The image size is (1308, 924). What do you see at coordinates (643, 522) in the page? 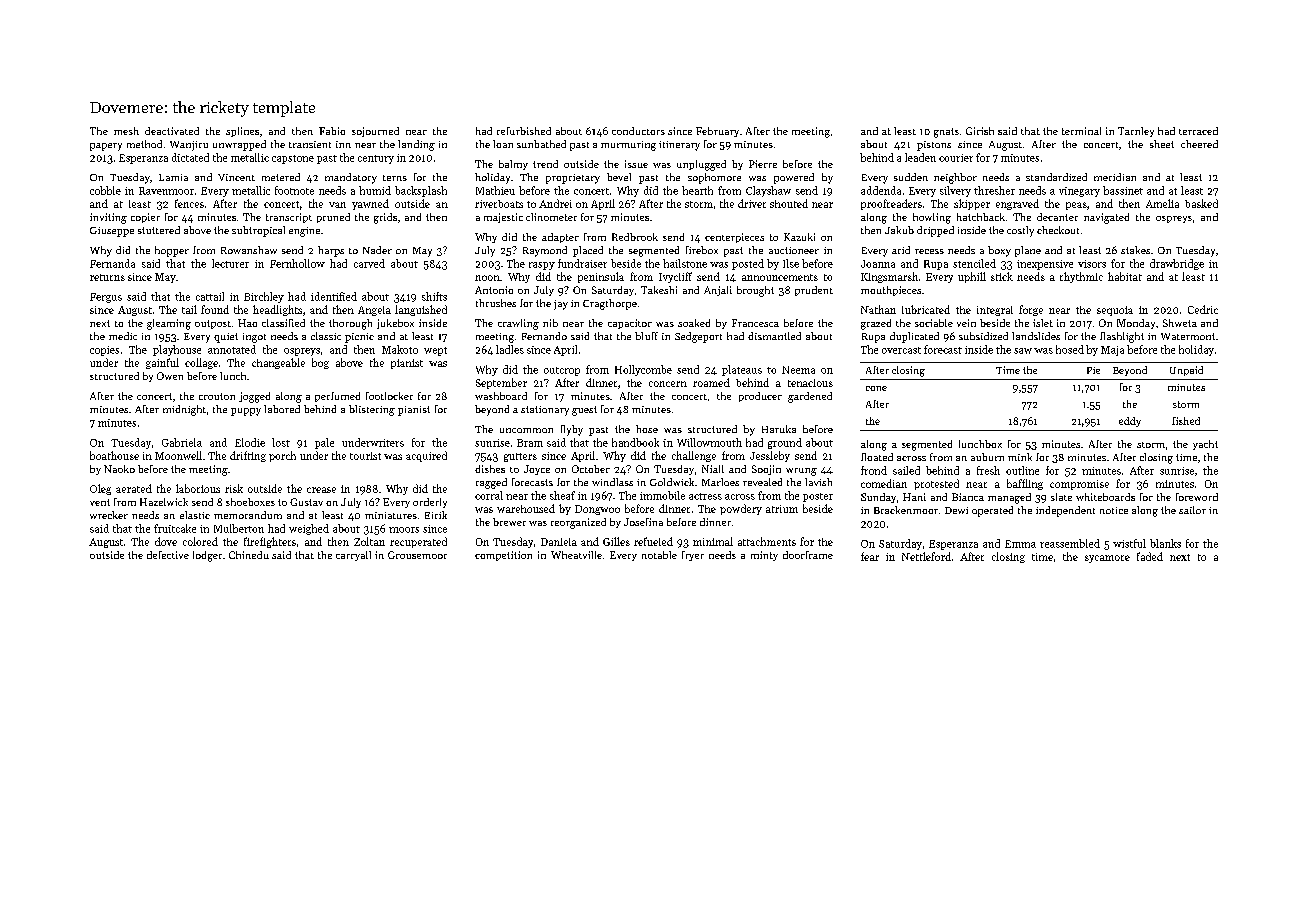
I see `Josefina` at bounding box center [643, 522].
